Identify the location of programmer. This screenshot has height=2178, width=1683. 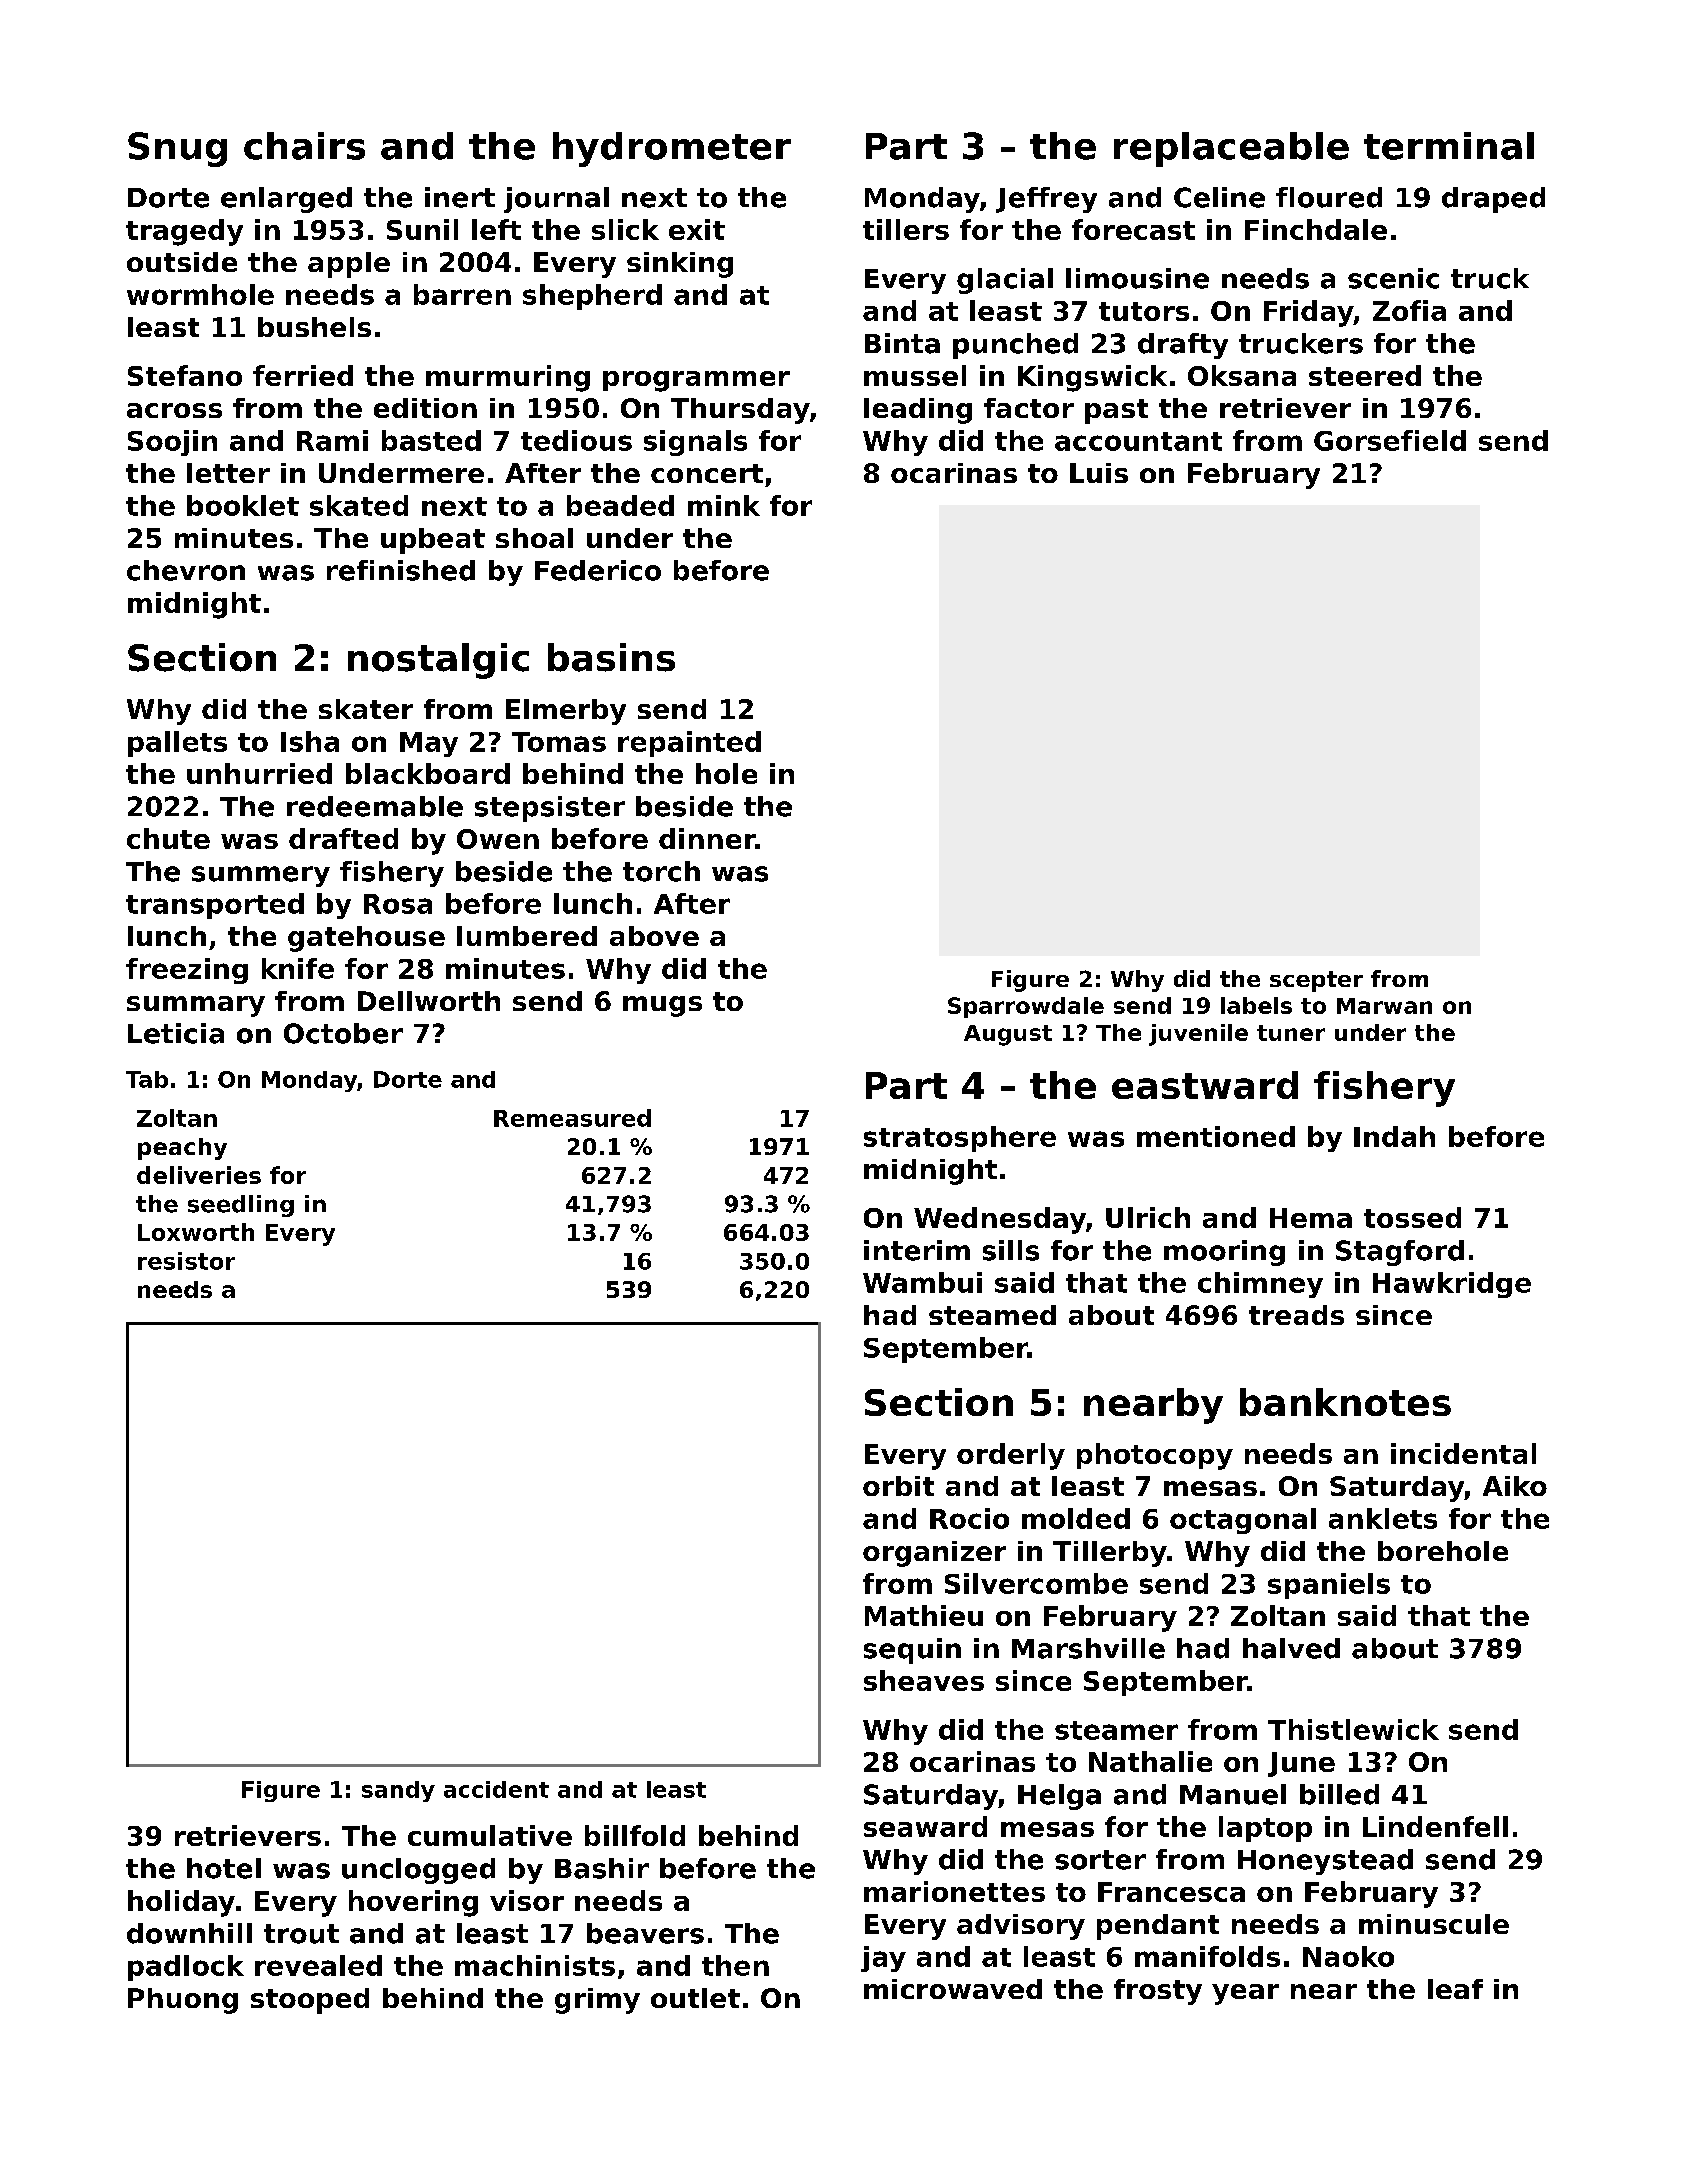
(696, 381).
